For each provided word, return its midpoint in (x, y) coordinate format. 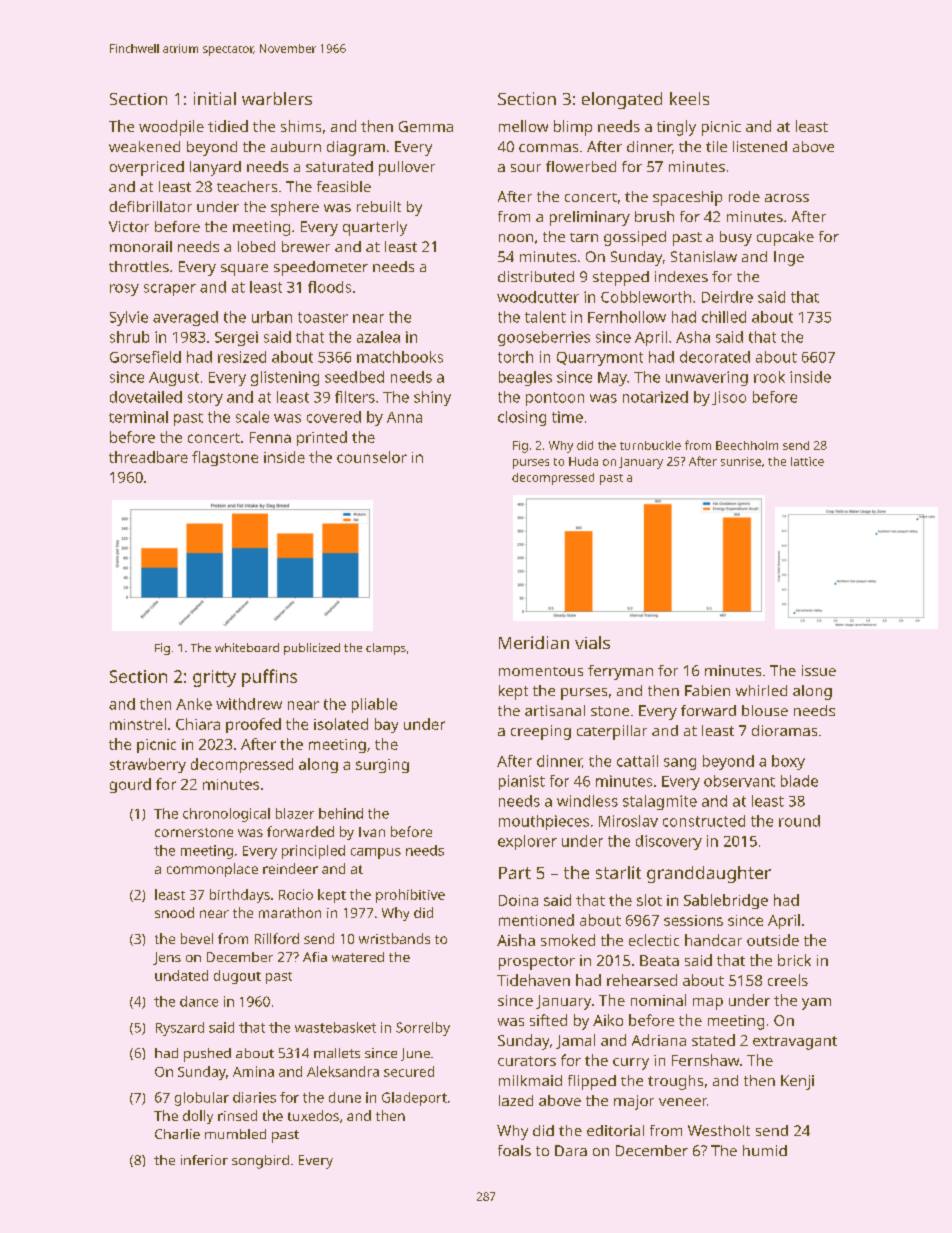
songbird (260, 1162)
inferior (204, 1160)
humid (765, 1150)
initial (215, 98)
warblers (277, 98)
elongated (622, 100)
